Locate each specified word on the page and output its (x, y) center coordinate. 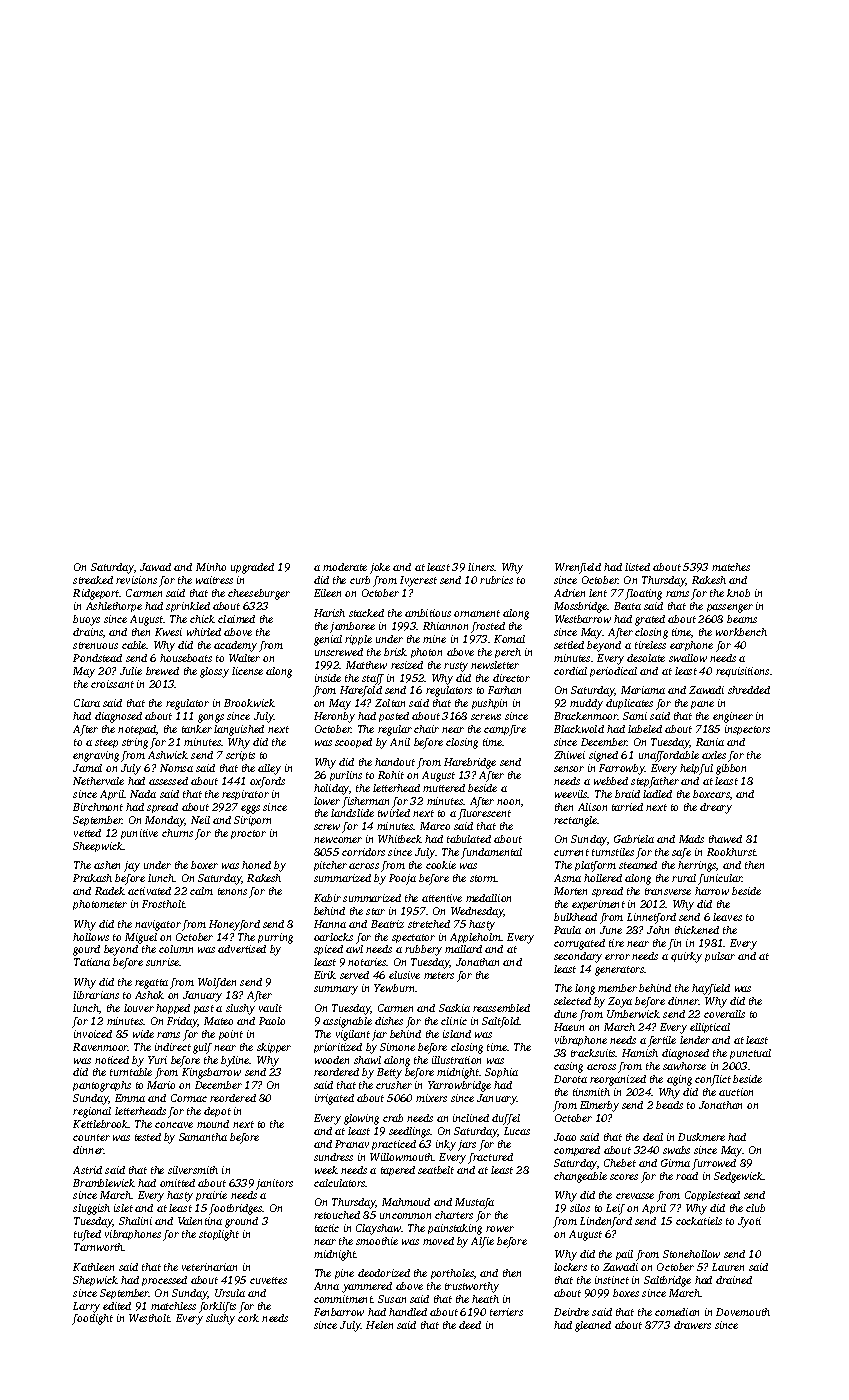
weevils (571, 794)
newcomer (338, 840)
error (617, 957)
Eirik (325, 975)
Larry (86, 1307)
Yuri (157, 1060)
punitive (139, 834)
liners (481, 567)
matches (731, 567)
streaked (93, 580)
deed (470, 1325)
